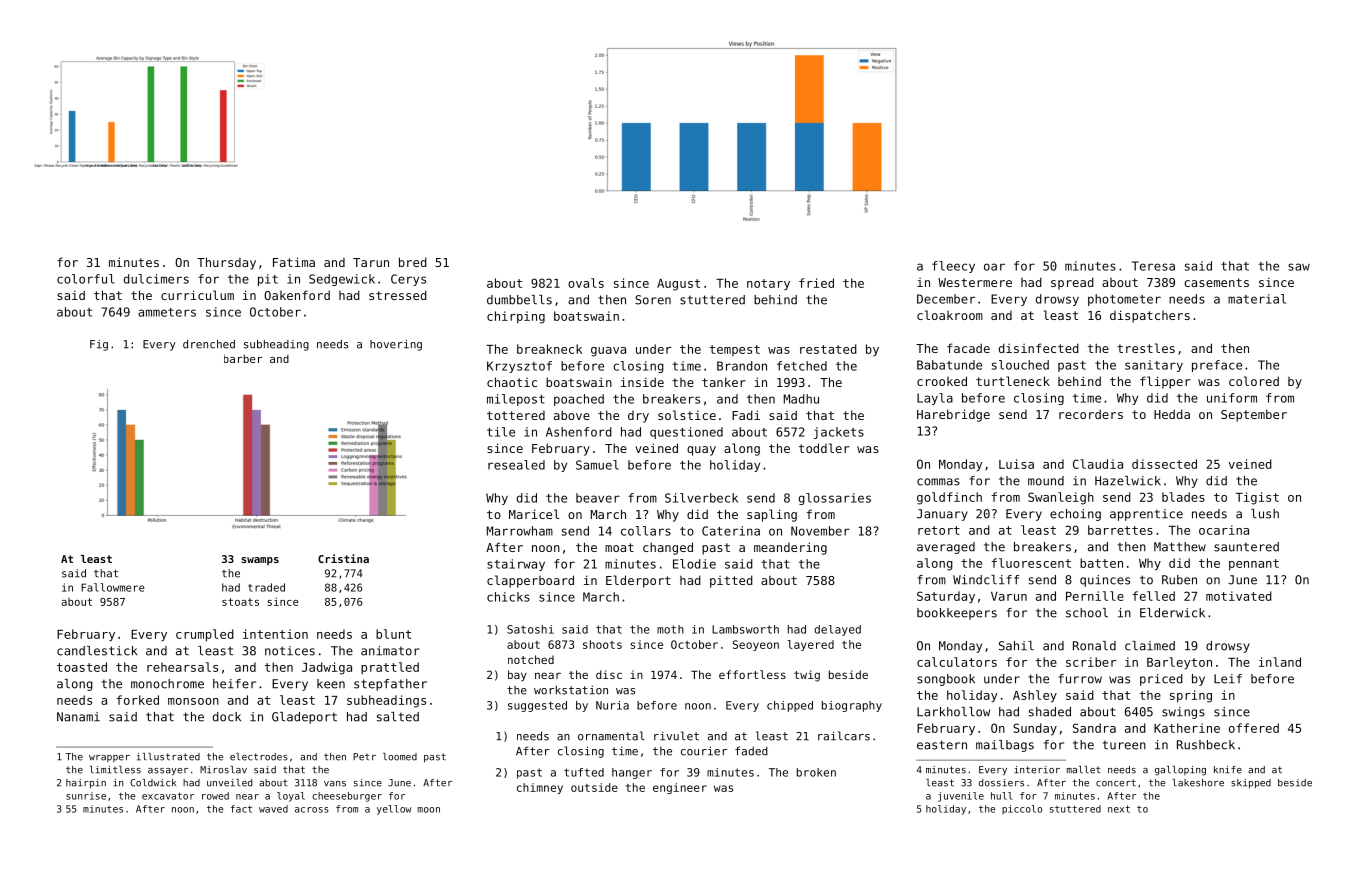 This image has width=1372, height=887. I want to click on knife, so click(1228, 770).
